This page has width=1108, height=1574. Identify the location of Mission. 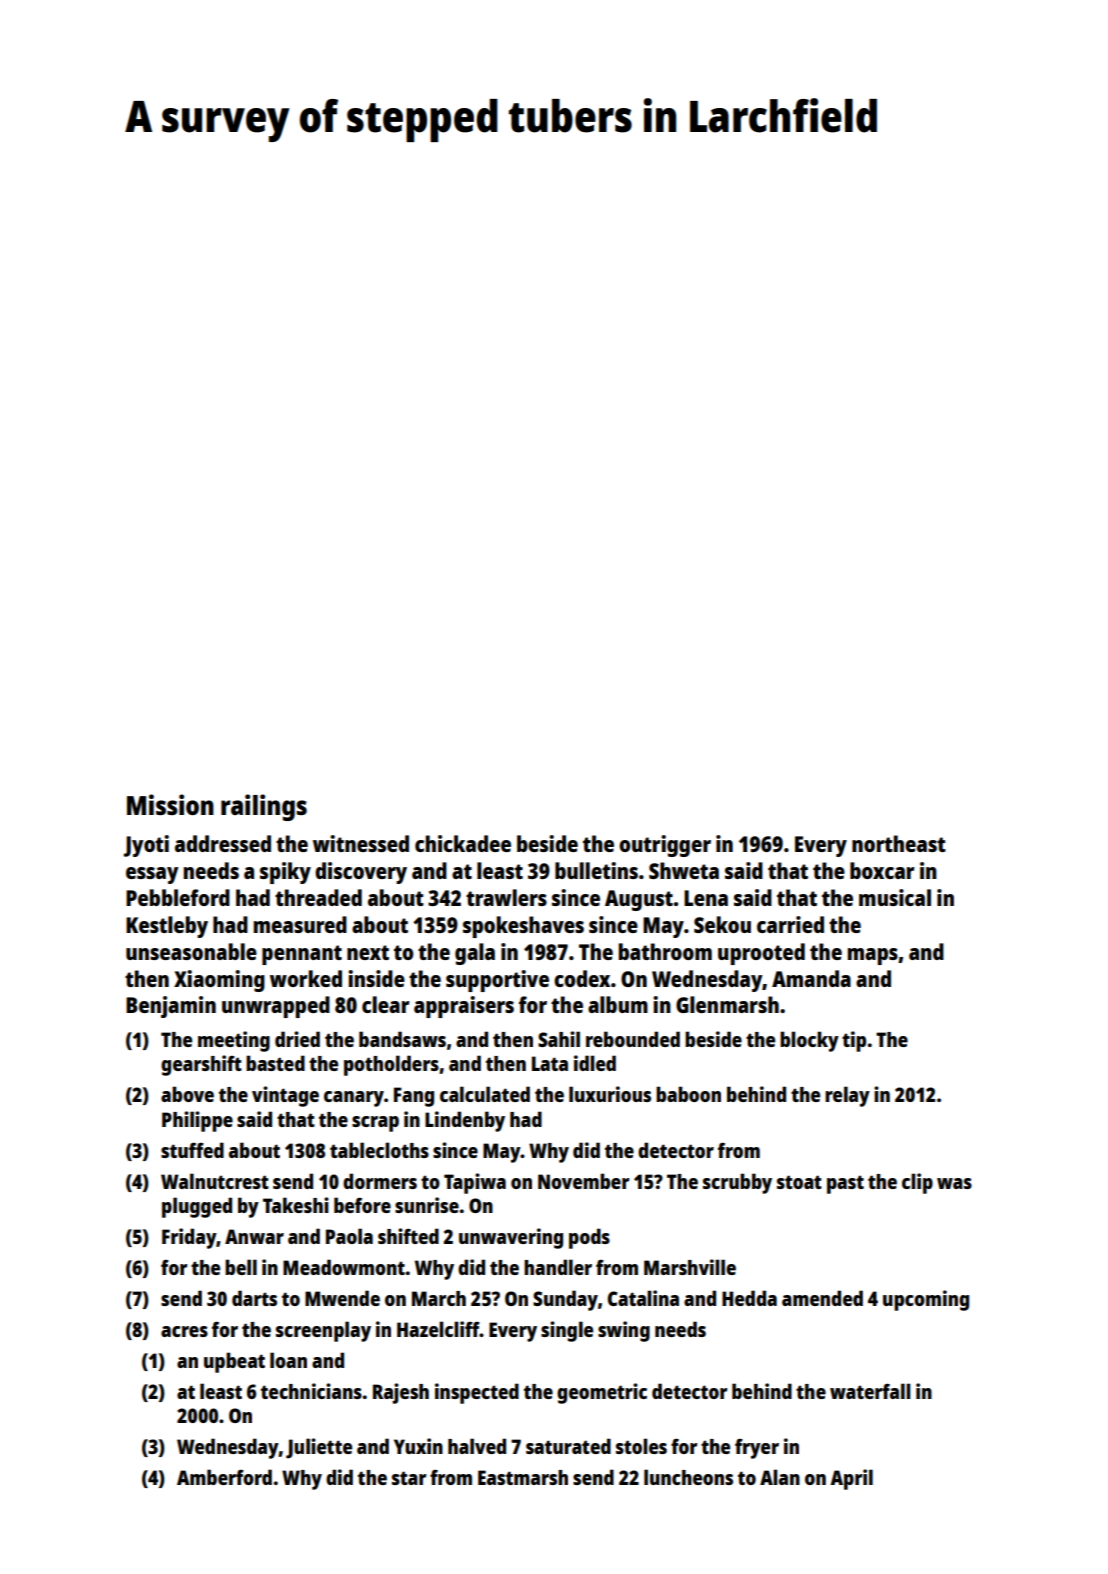
(170, 804).
